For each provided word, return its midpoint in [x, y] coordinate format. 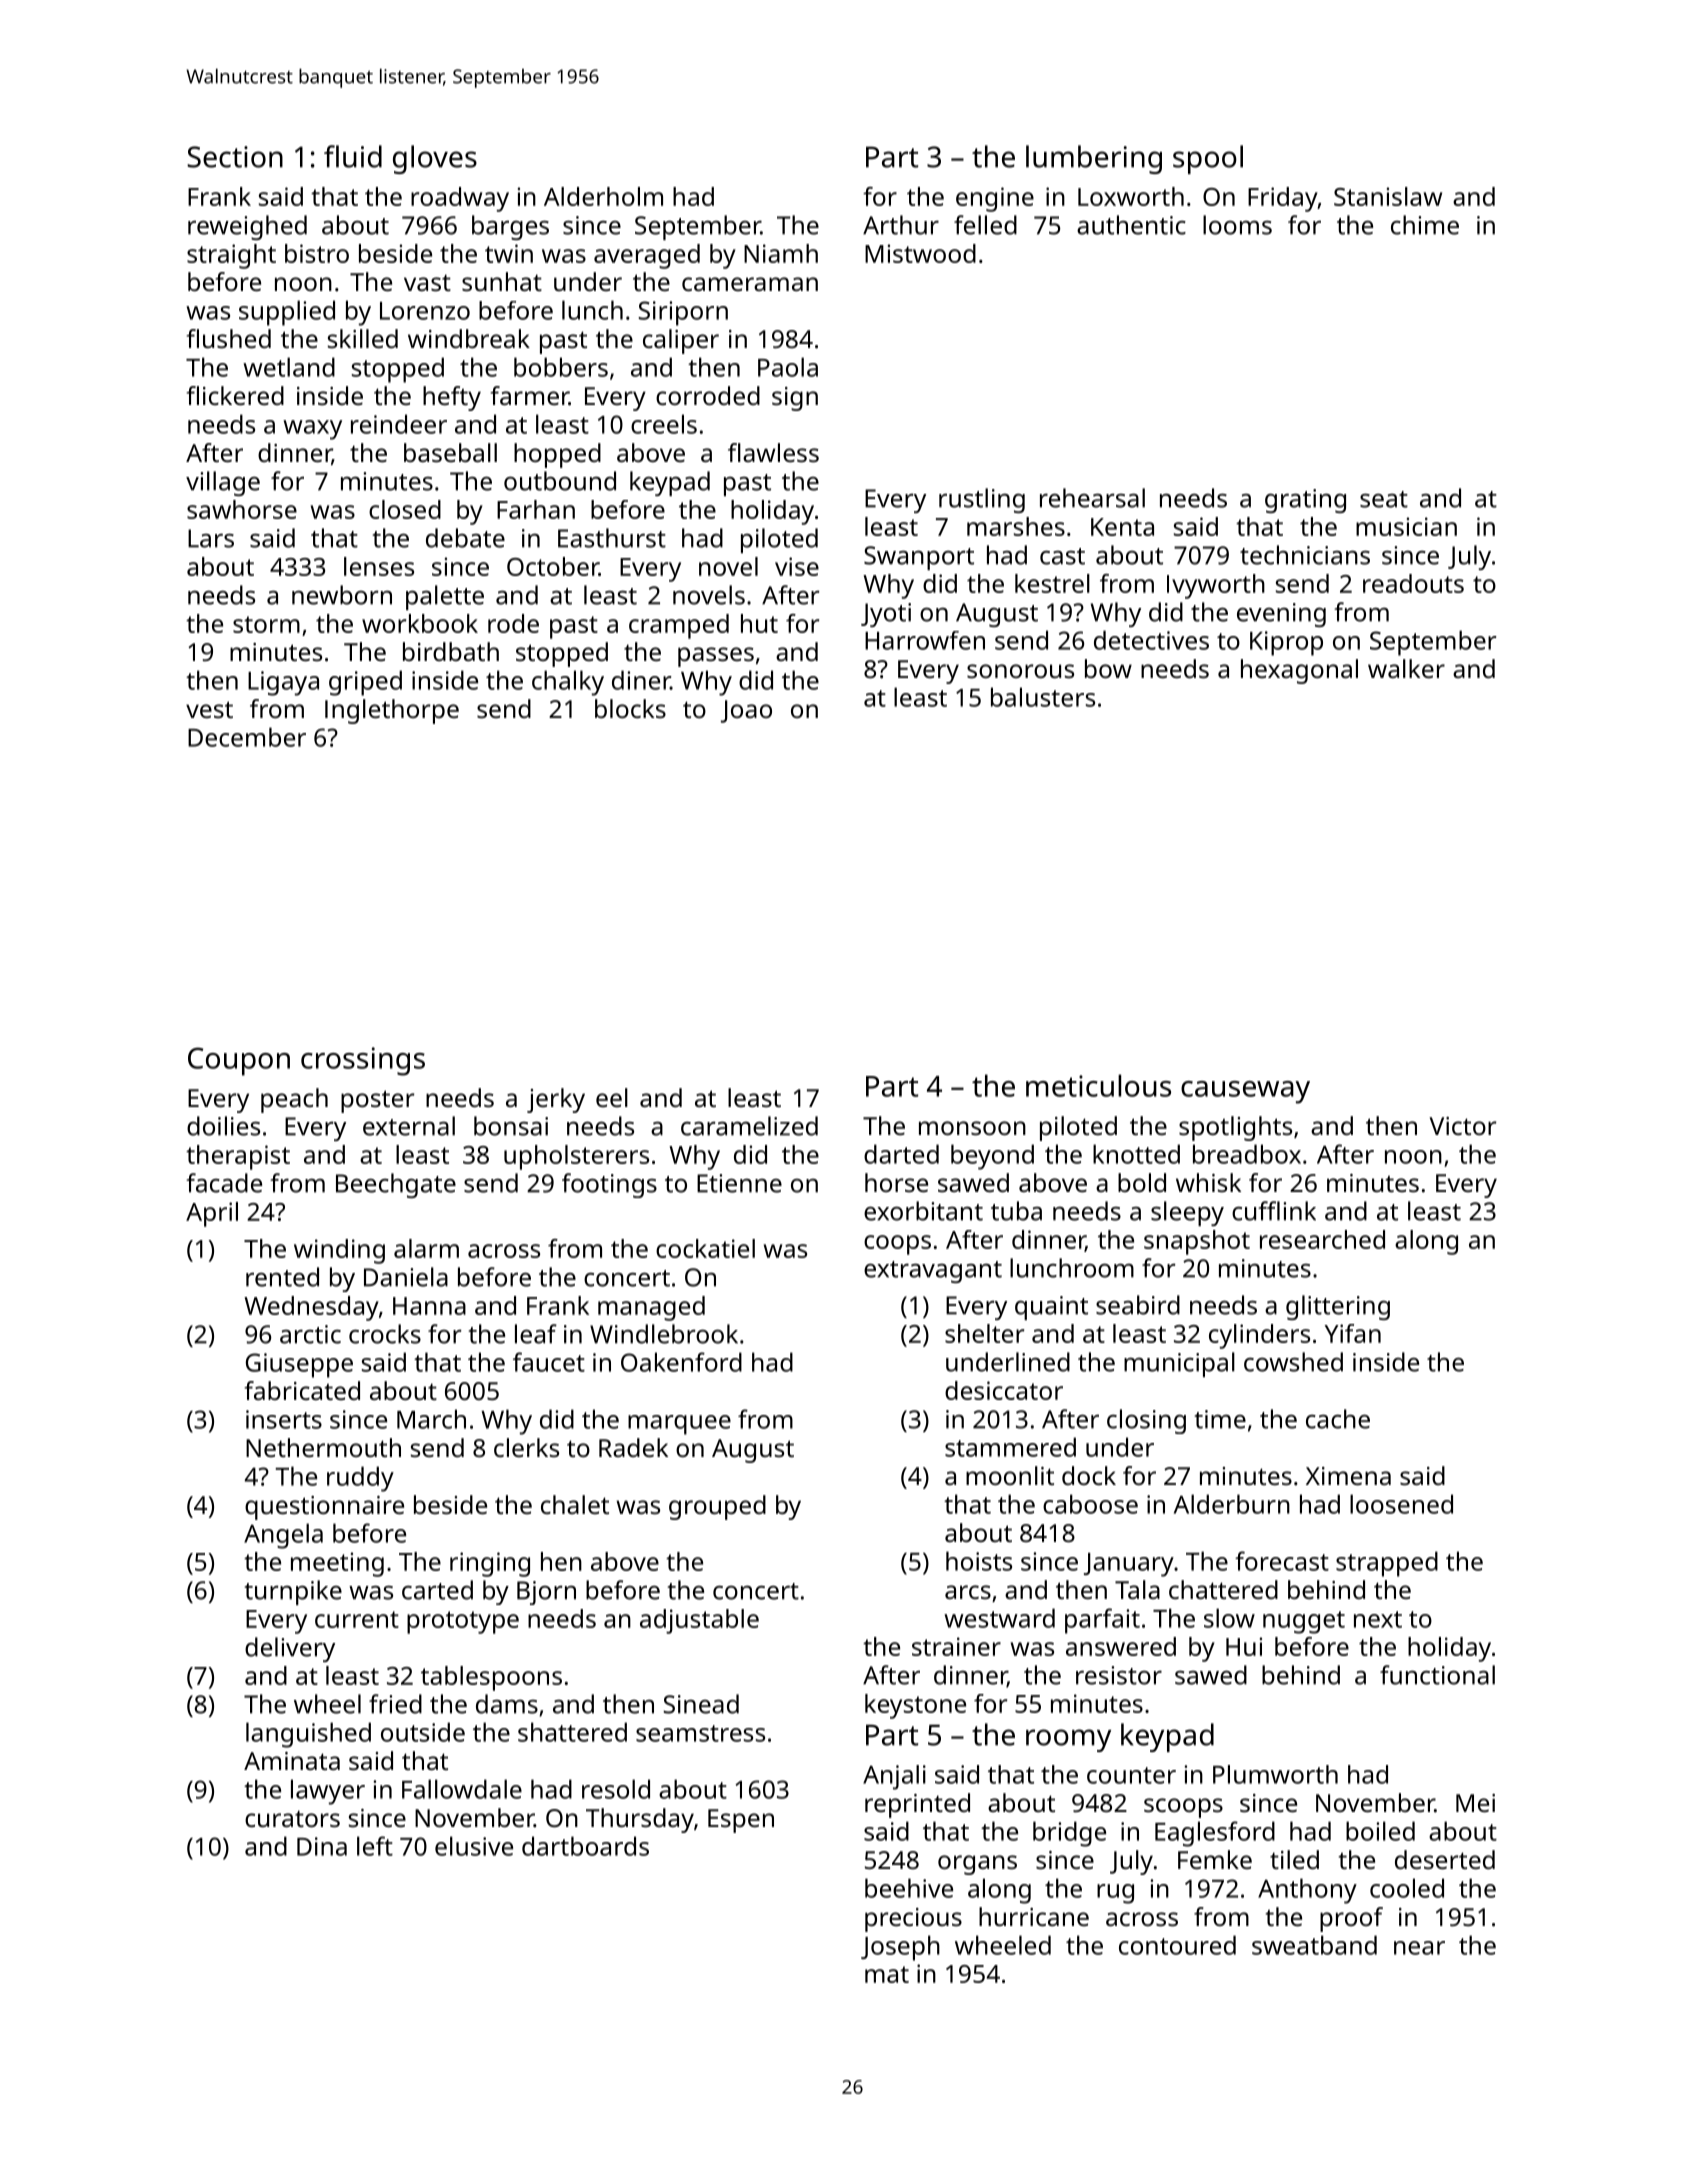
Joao [746, 711]
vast [427, 282]
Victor [1462, 1126]
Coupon [239, 1061]
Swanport [919, 558]
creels [664, 424]
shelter [984, 1333]
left [375, 1846]
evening [1281, 615]
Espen [741, 1821]
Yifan [1353, 1333]
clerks [526, 1447]
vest [209, 709]
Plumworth [1275, 1774]
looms [1237, 225]
